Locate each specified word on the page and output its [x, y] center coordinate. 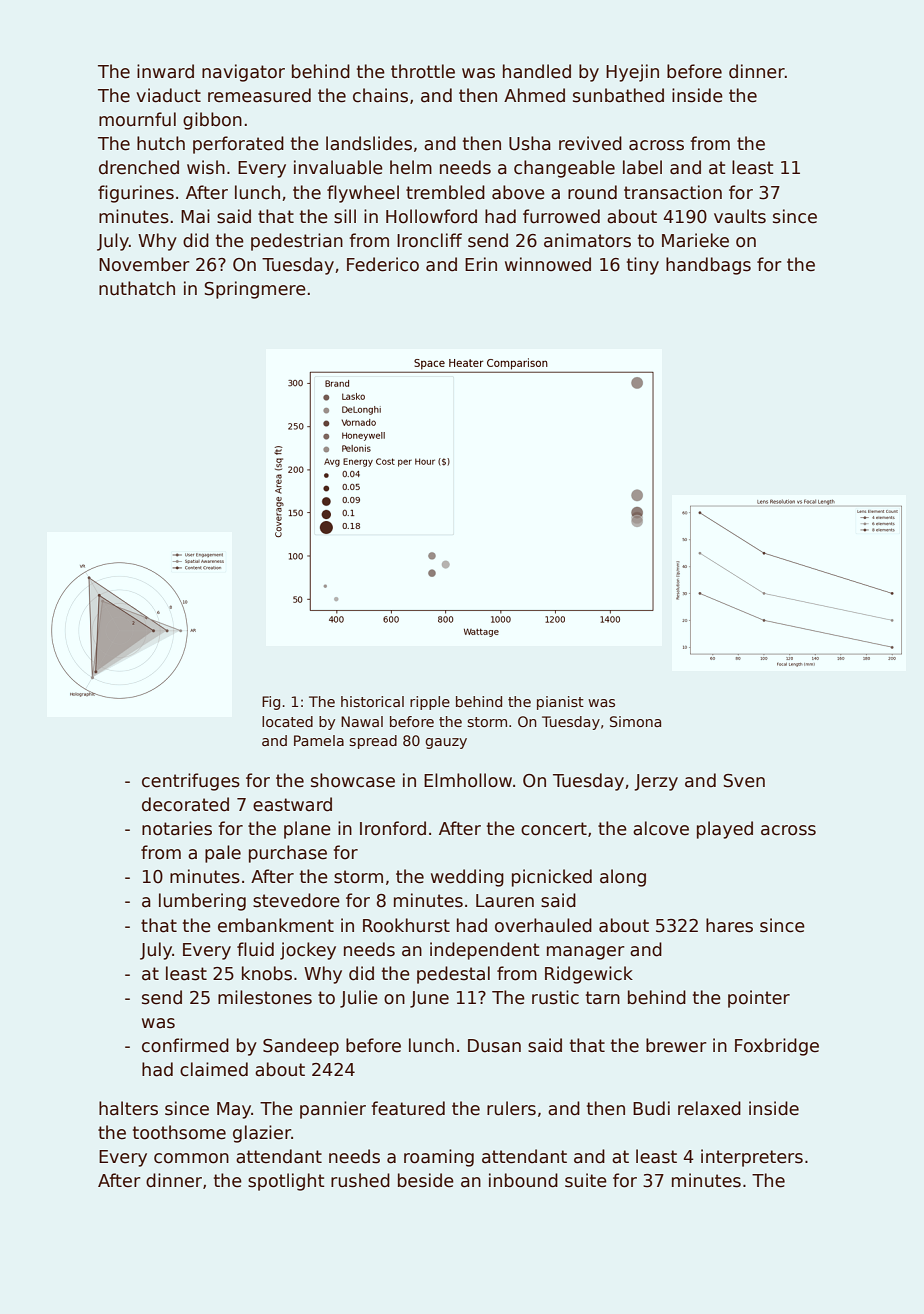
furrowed [561, 216]
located [287, 721]
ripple [430, 703]
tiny [643, 266]
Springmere [255, 290]
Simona [635, 721]
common [191, 1158]
